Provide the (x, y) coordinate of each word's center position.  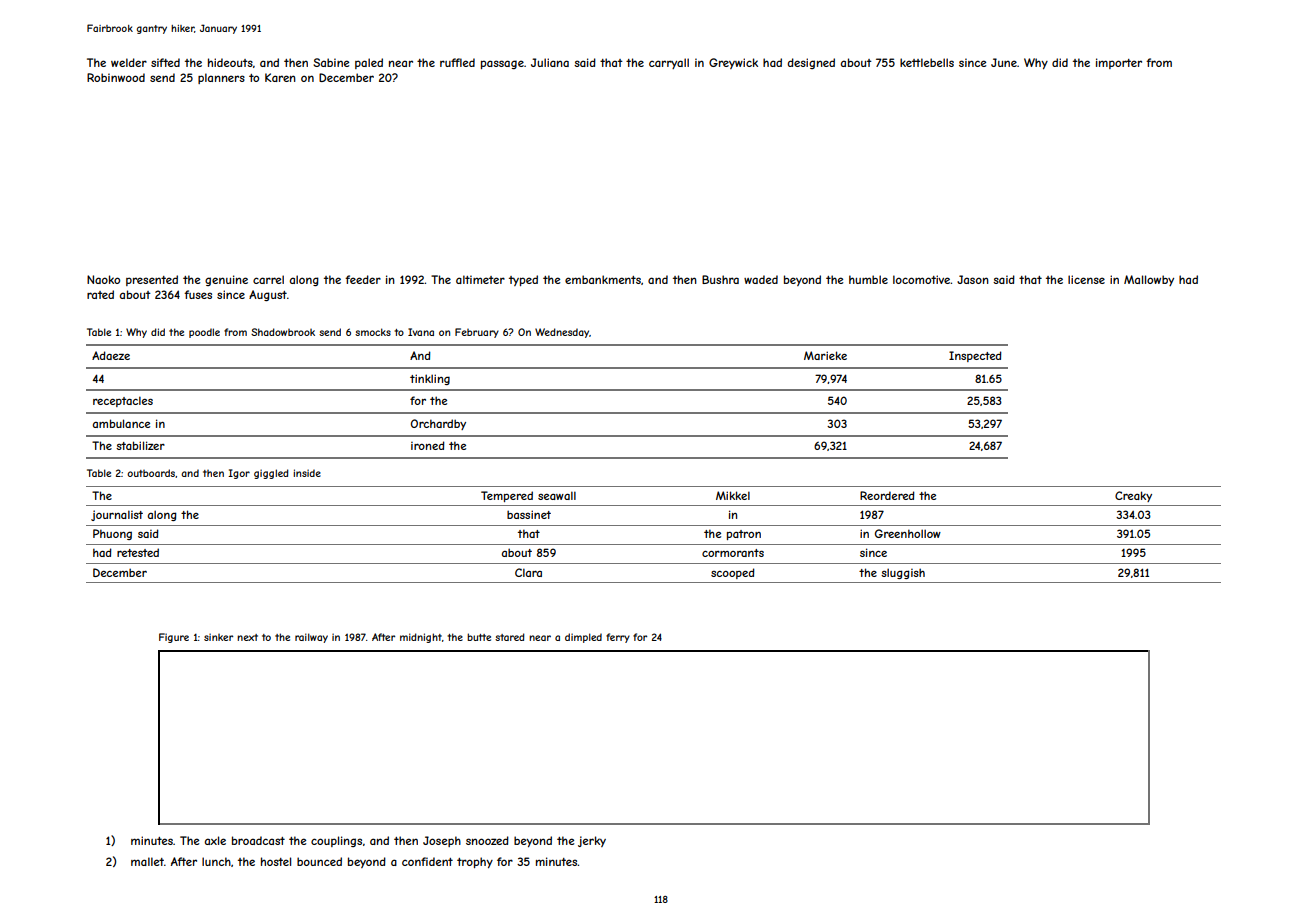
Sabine (331, 62)
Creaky (1133, 496)
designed (811, 63)
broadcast (258, 840)
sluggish (903, 573)
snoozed (487, 840)
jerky (592, 841)
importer (1119, 63)
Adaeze (111, 355)
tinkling (430, 379)
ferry (618, 638)
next (247, 637)
